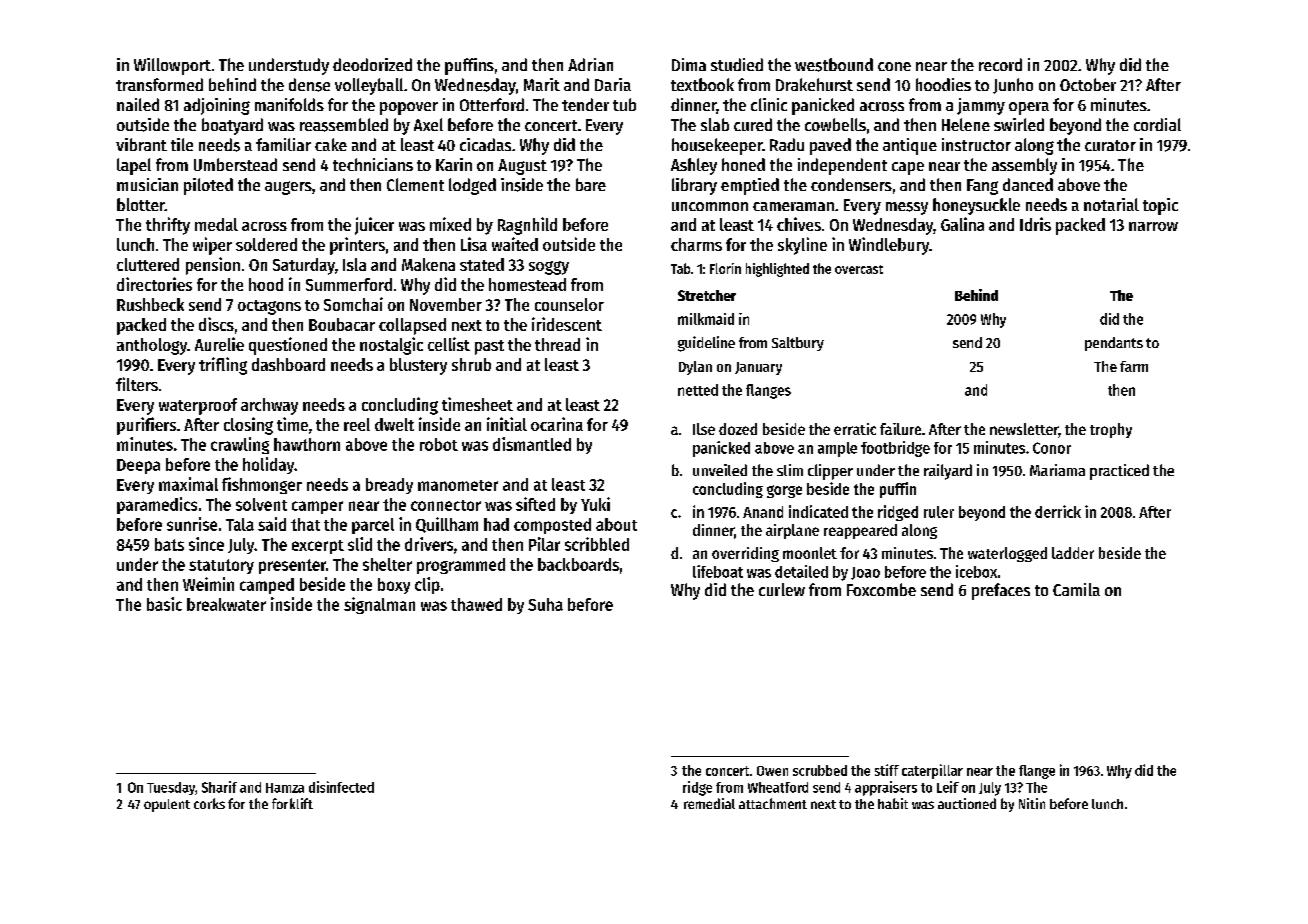  Describe the element at coordinates (758, 368) in the page. I see `January` at that location.
